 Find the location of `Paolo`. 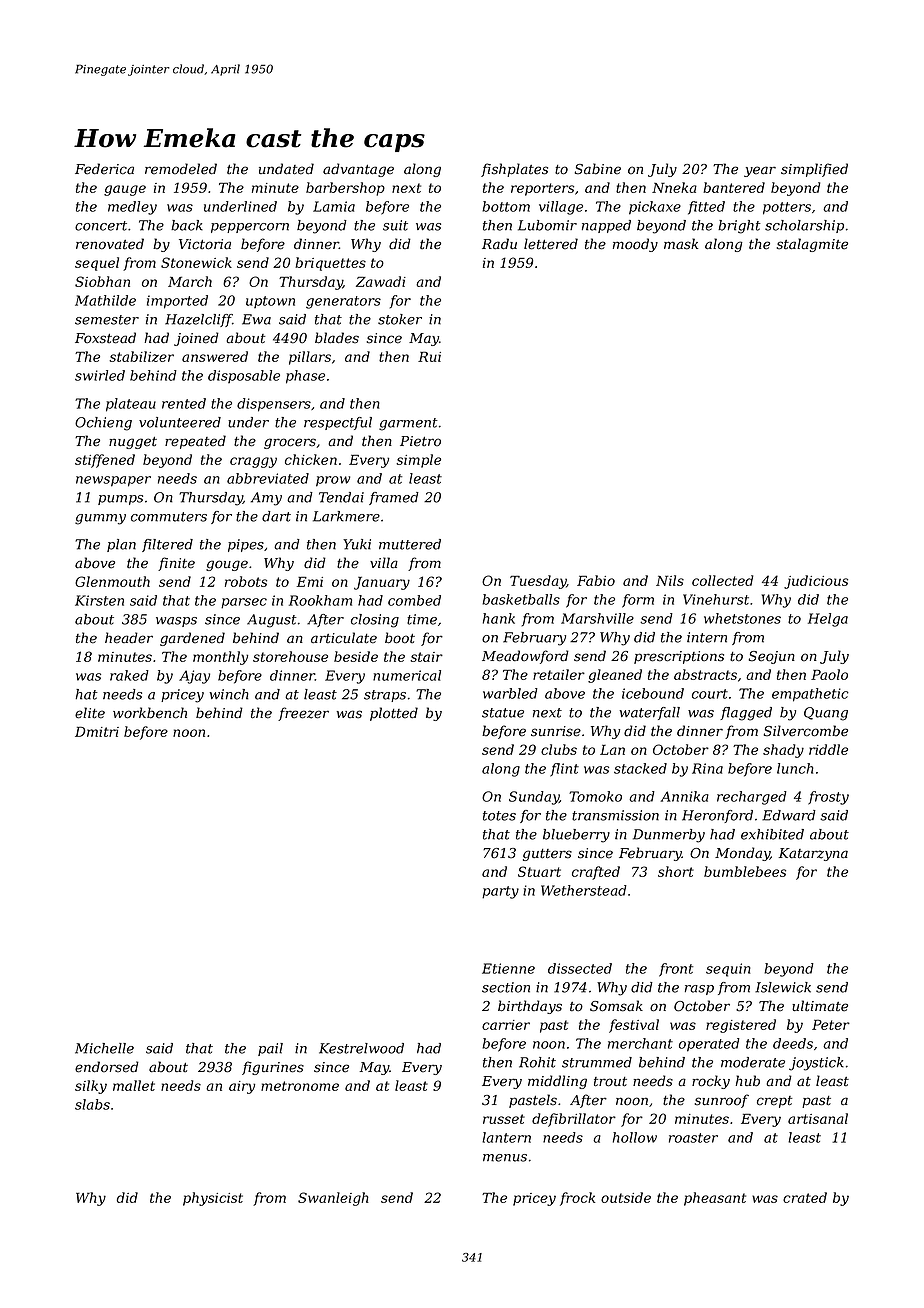

Paolo is located at coordinates (829, 674).
